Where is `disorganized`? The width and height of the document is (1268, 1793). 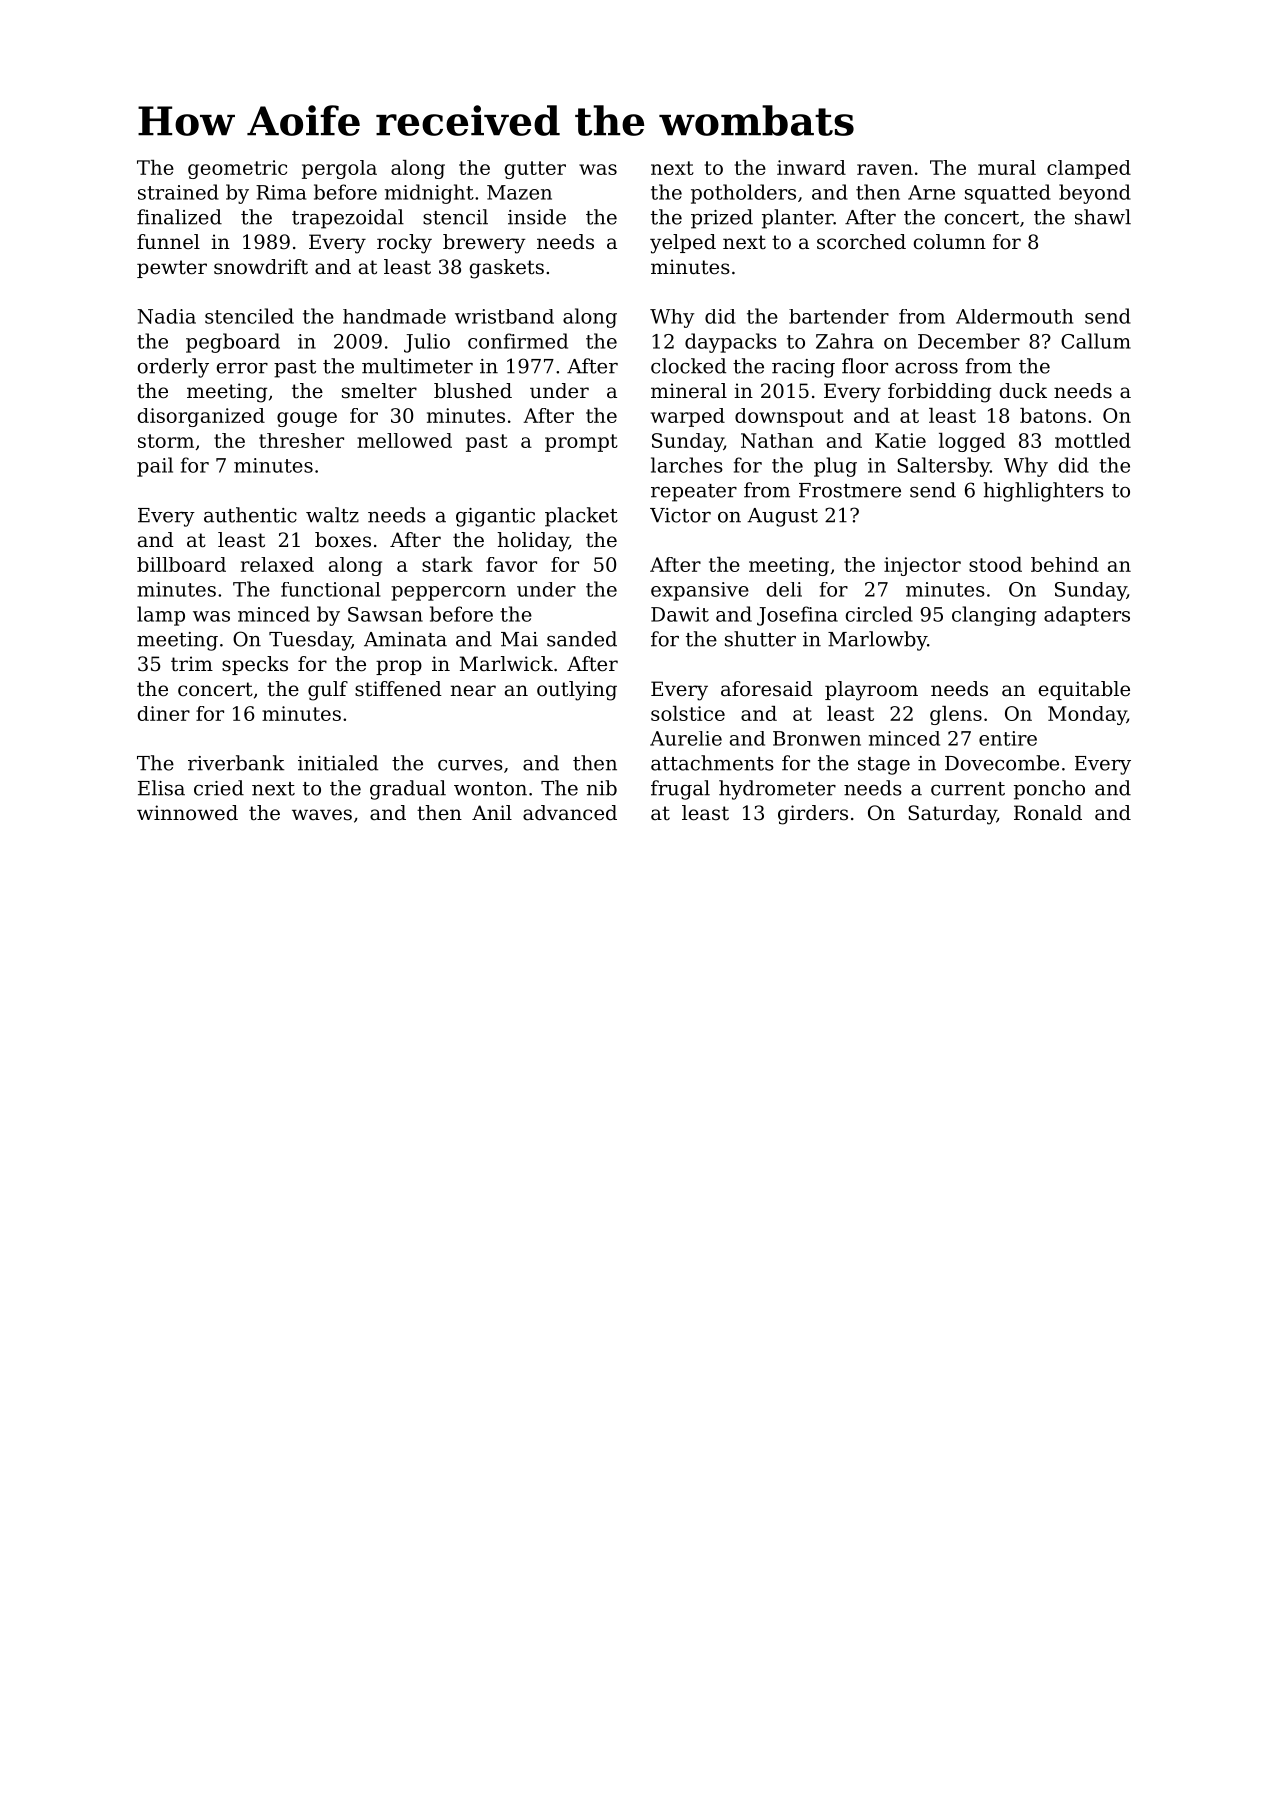 disorganized is located at coordinates (201, 417).
